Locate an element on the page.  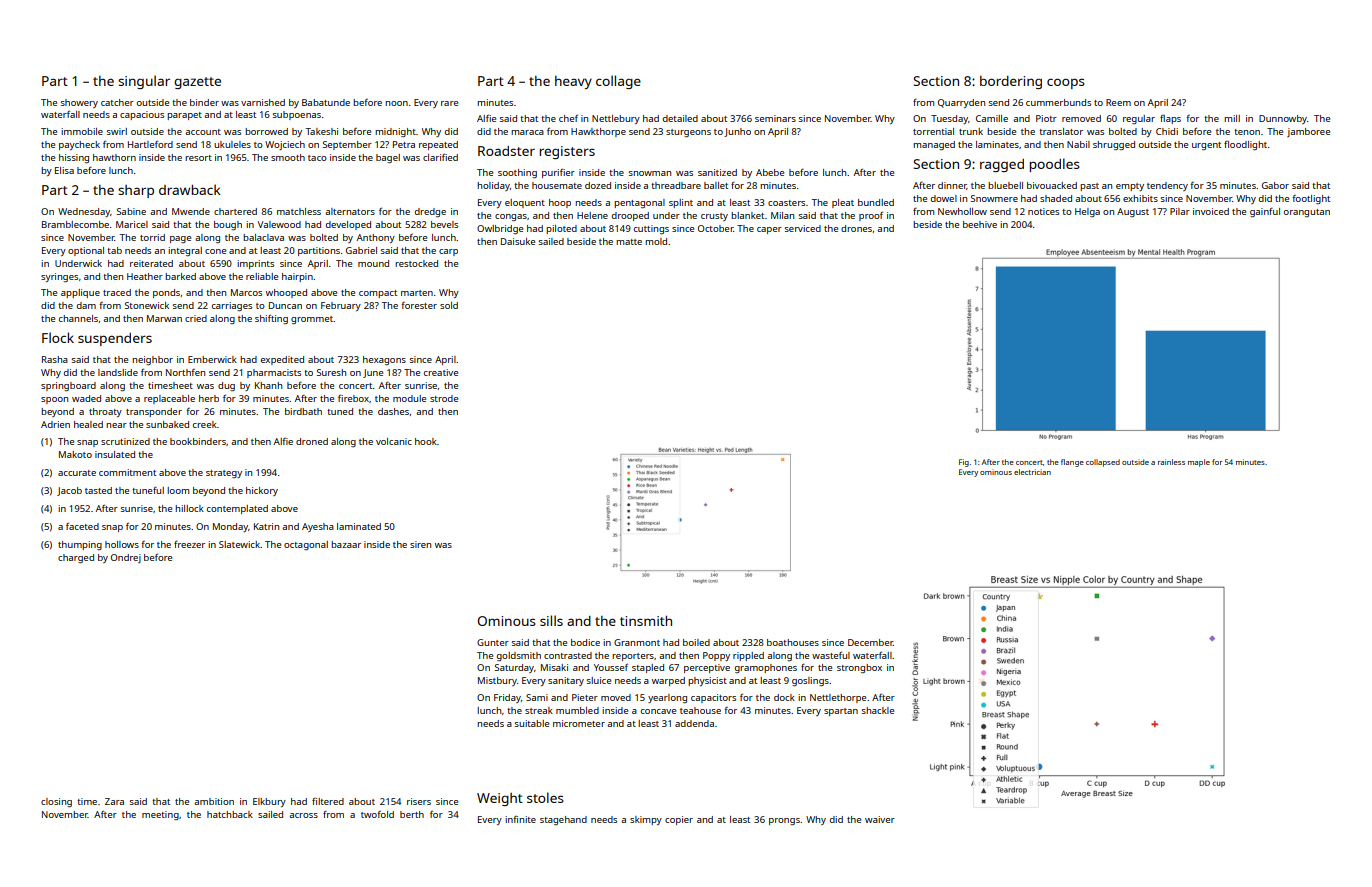
creative is located at coordinates (441, 372).
